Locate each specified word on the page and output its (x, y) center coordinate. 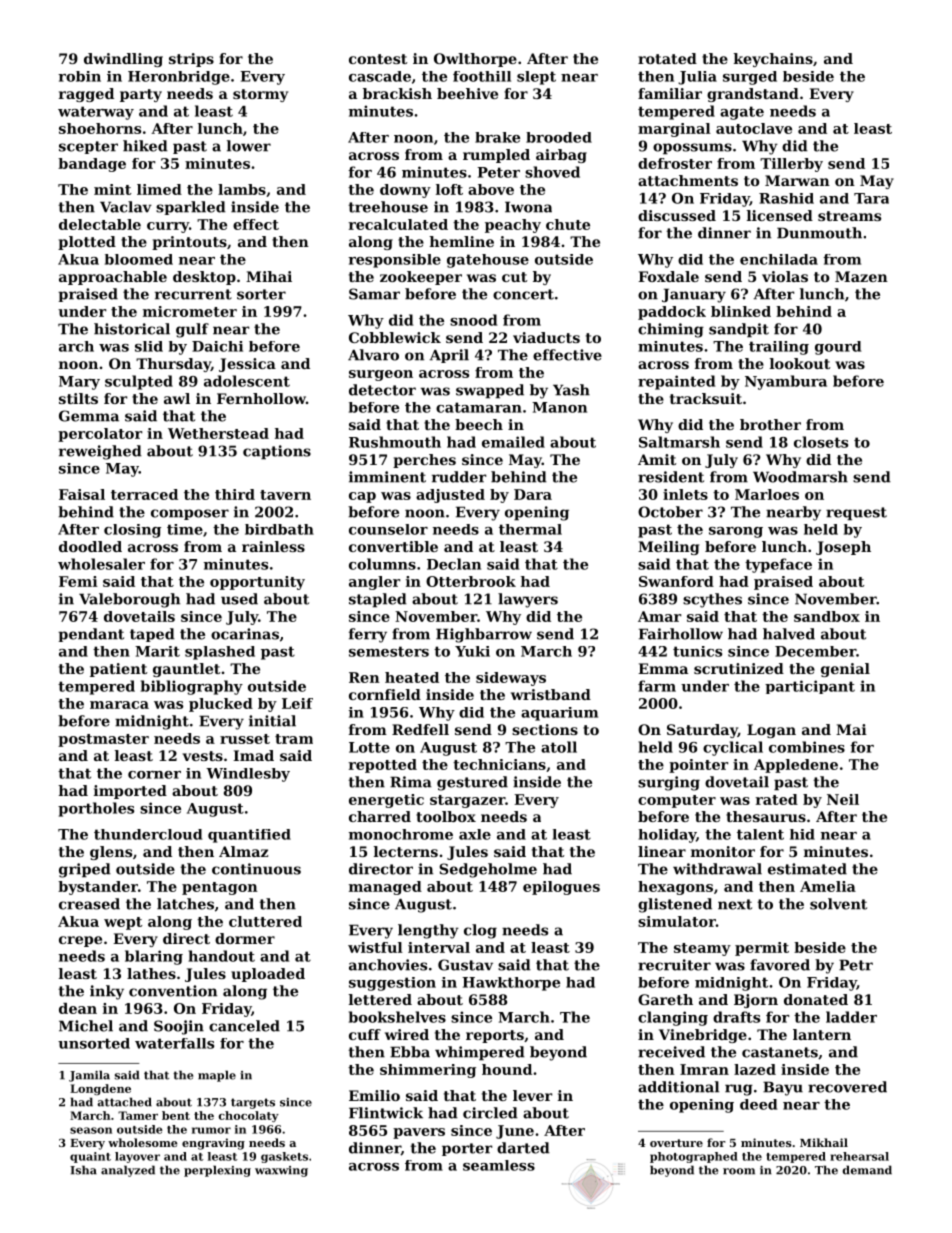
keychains (773, 60)
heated (412, 677)
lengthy (428, 931)
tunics (697, 651)
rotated (667, 58)
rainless (273, 546)
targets (253, 1103)
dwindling (123, 60)
